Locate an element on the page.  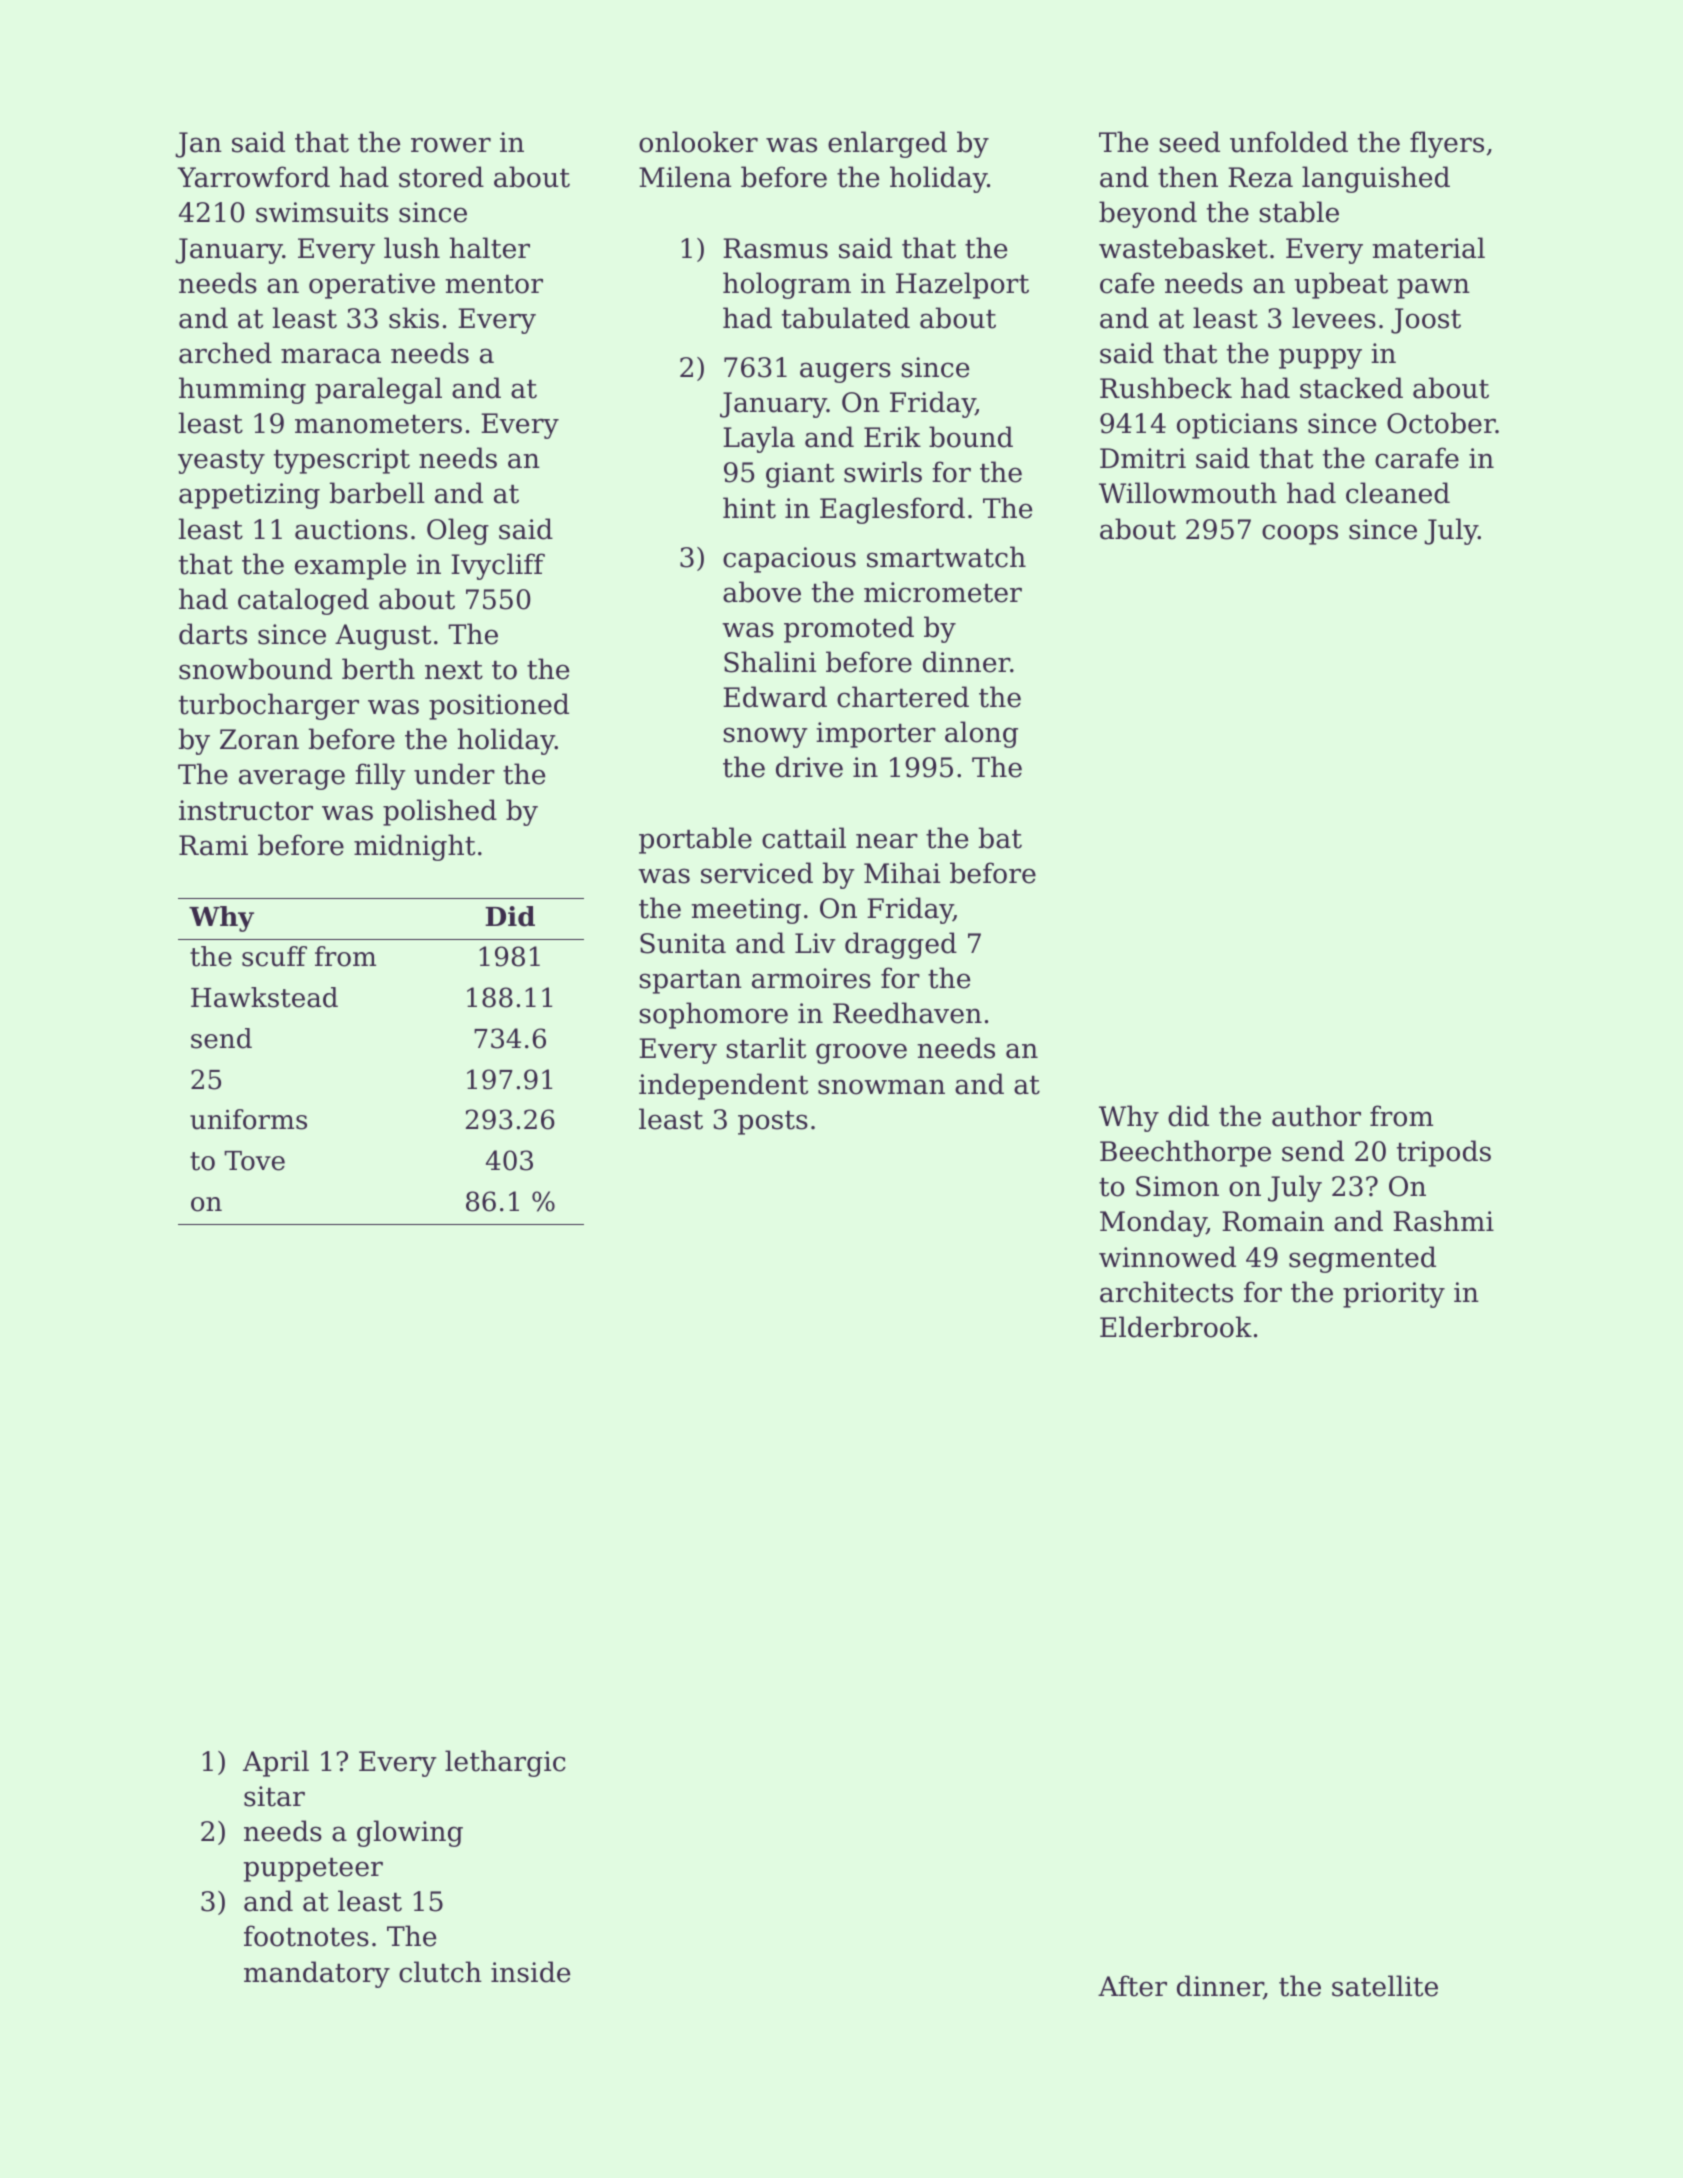
priority is located at coordinates (1394, 1295).
